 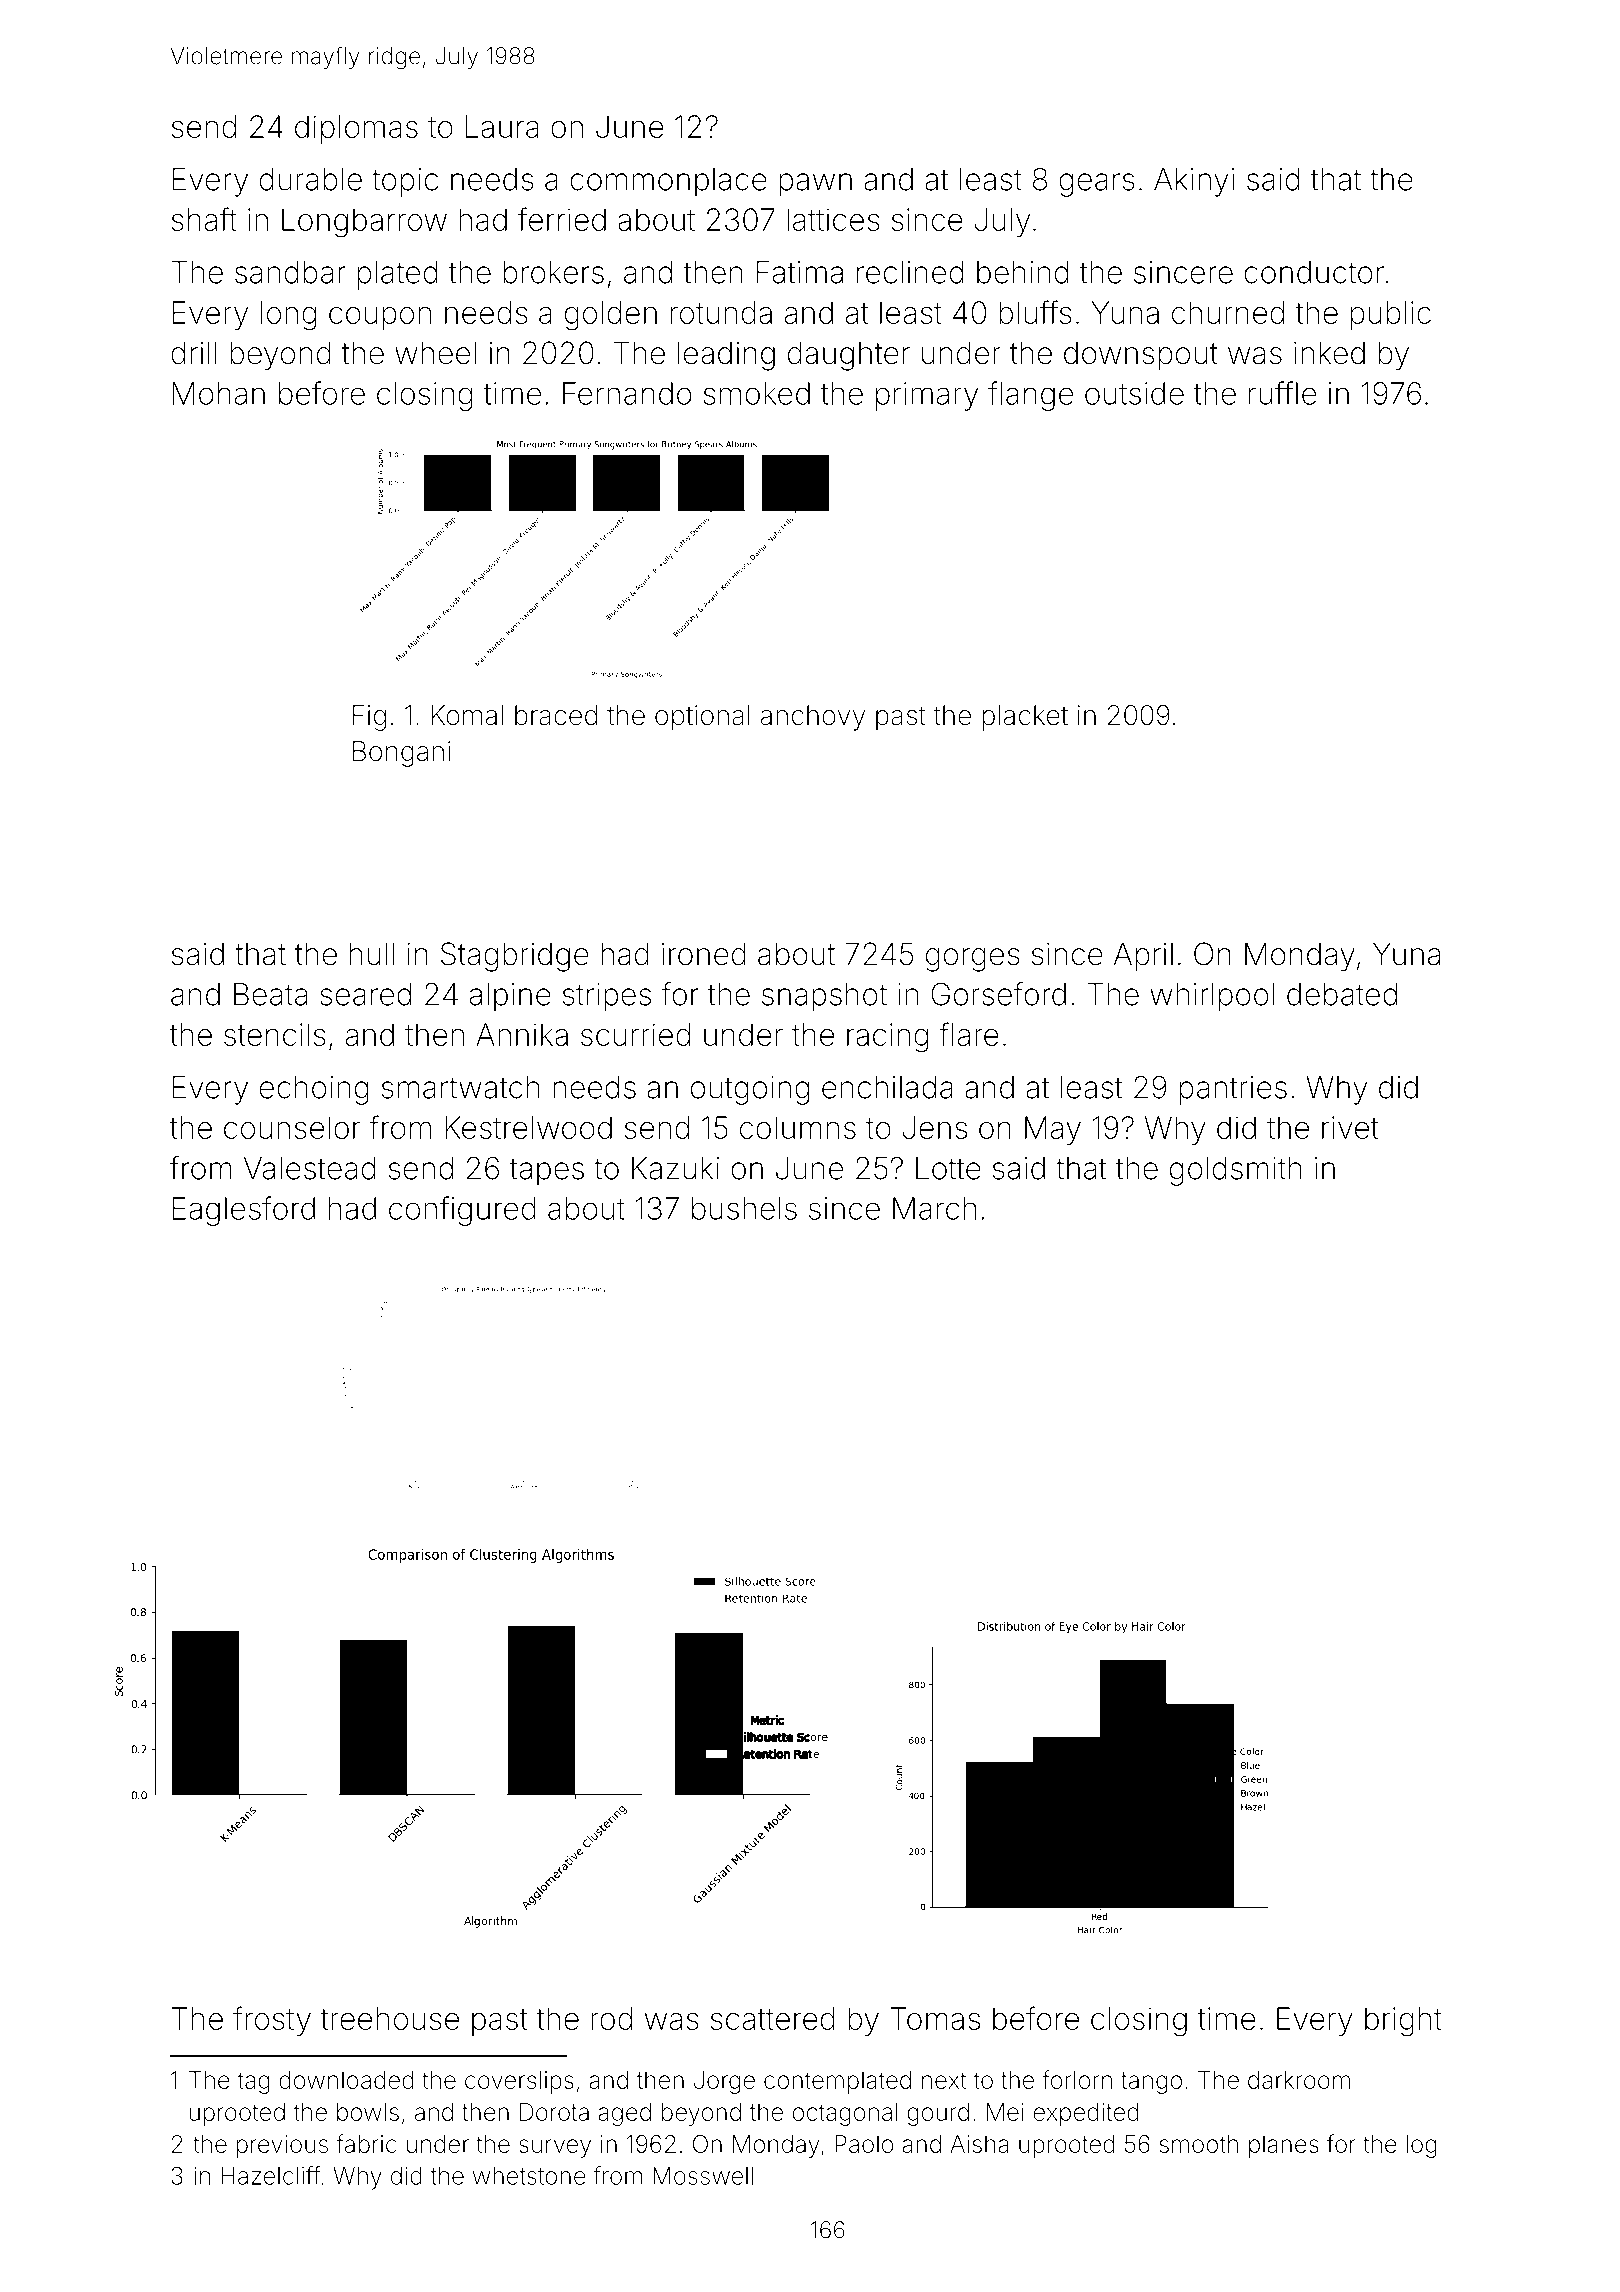 I want to click on pawn, so click(x=815, y=185).
